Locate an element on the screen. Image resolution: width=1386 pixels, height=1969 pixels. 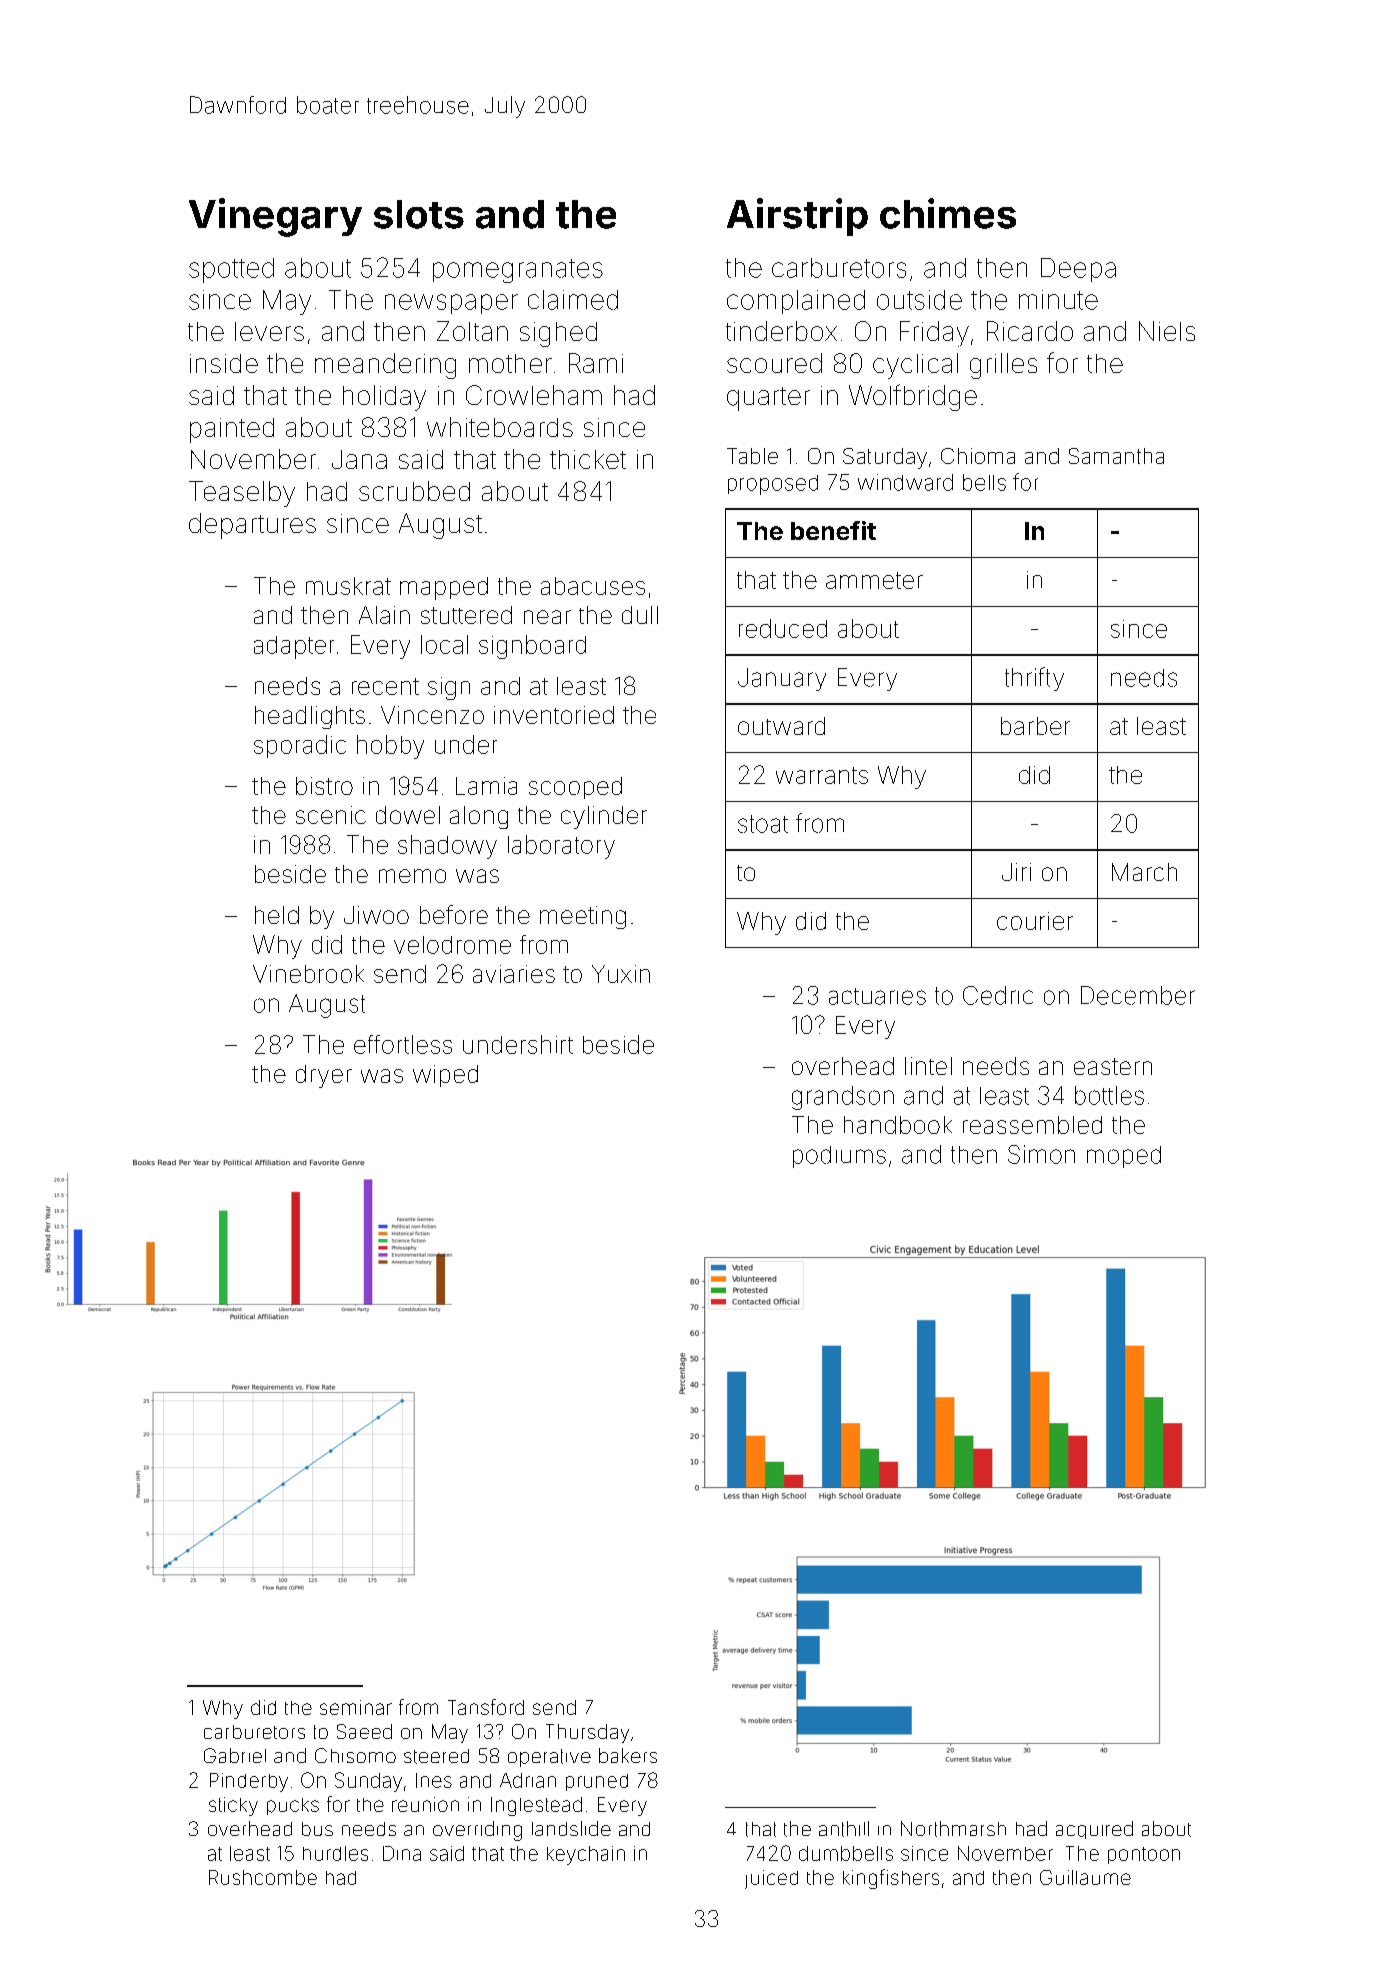
Niels is located at coordinates (1167, 331).
